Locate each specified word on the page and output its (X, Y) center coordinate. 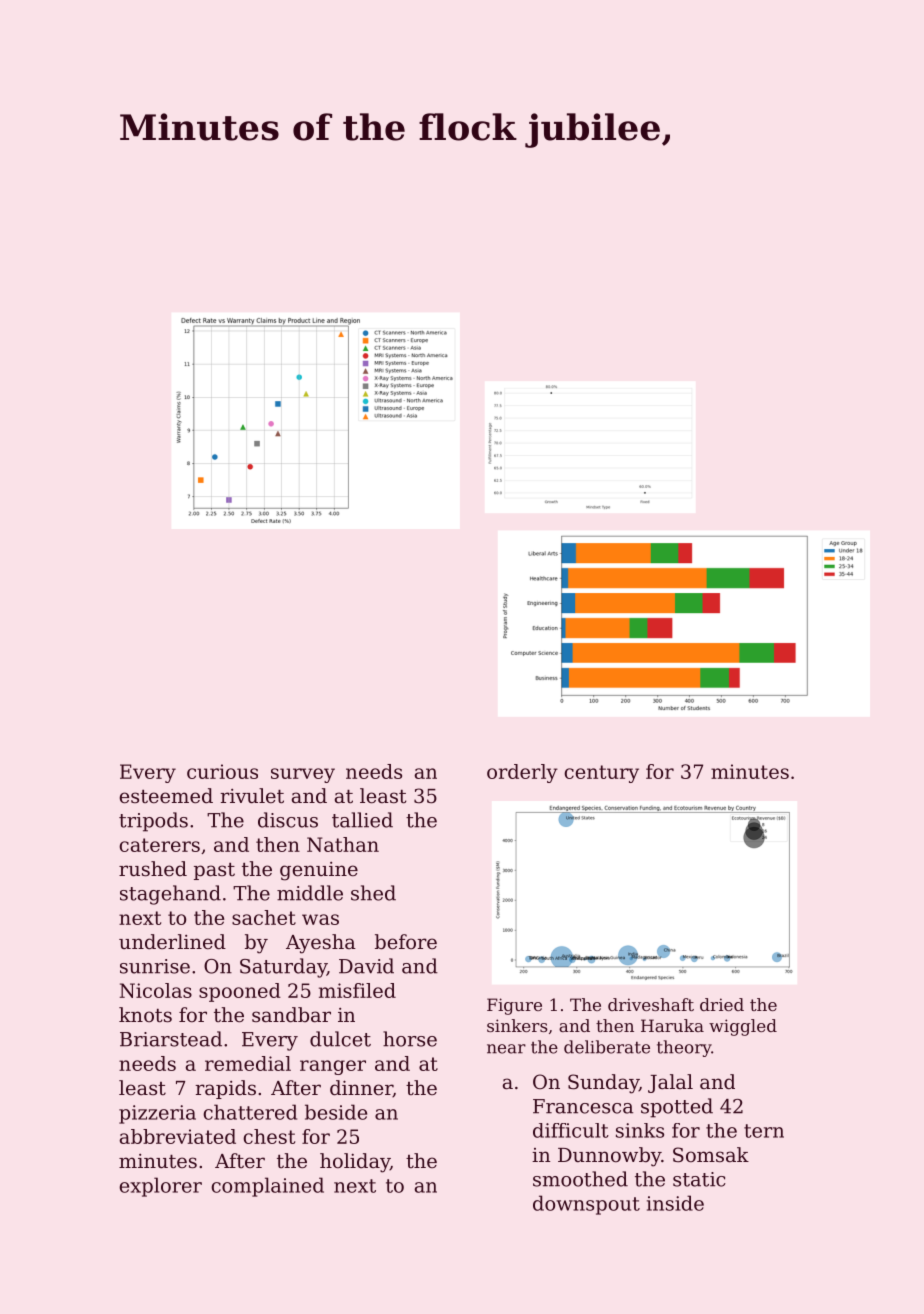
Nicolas (156, 990)
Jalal (670, 1083)
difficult (571, 1130)
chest (269, 1136)
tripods (153, 822)
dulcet (340, 1039)
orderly (522, 773)
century (601, 774)
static (699, 1179)
